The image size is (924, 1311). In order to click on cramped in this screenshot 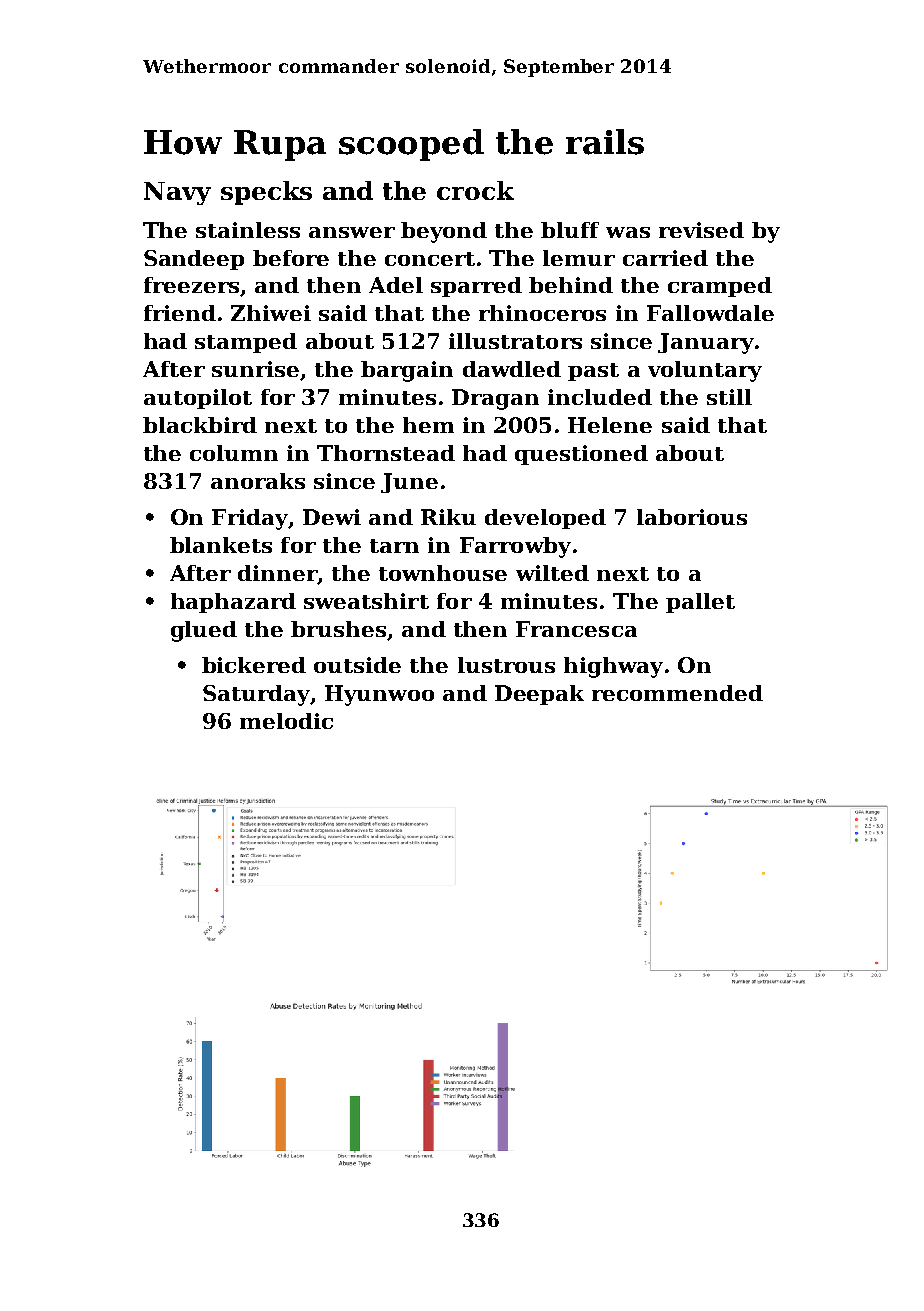, I will do `click(720, 287)`.
